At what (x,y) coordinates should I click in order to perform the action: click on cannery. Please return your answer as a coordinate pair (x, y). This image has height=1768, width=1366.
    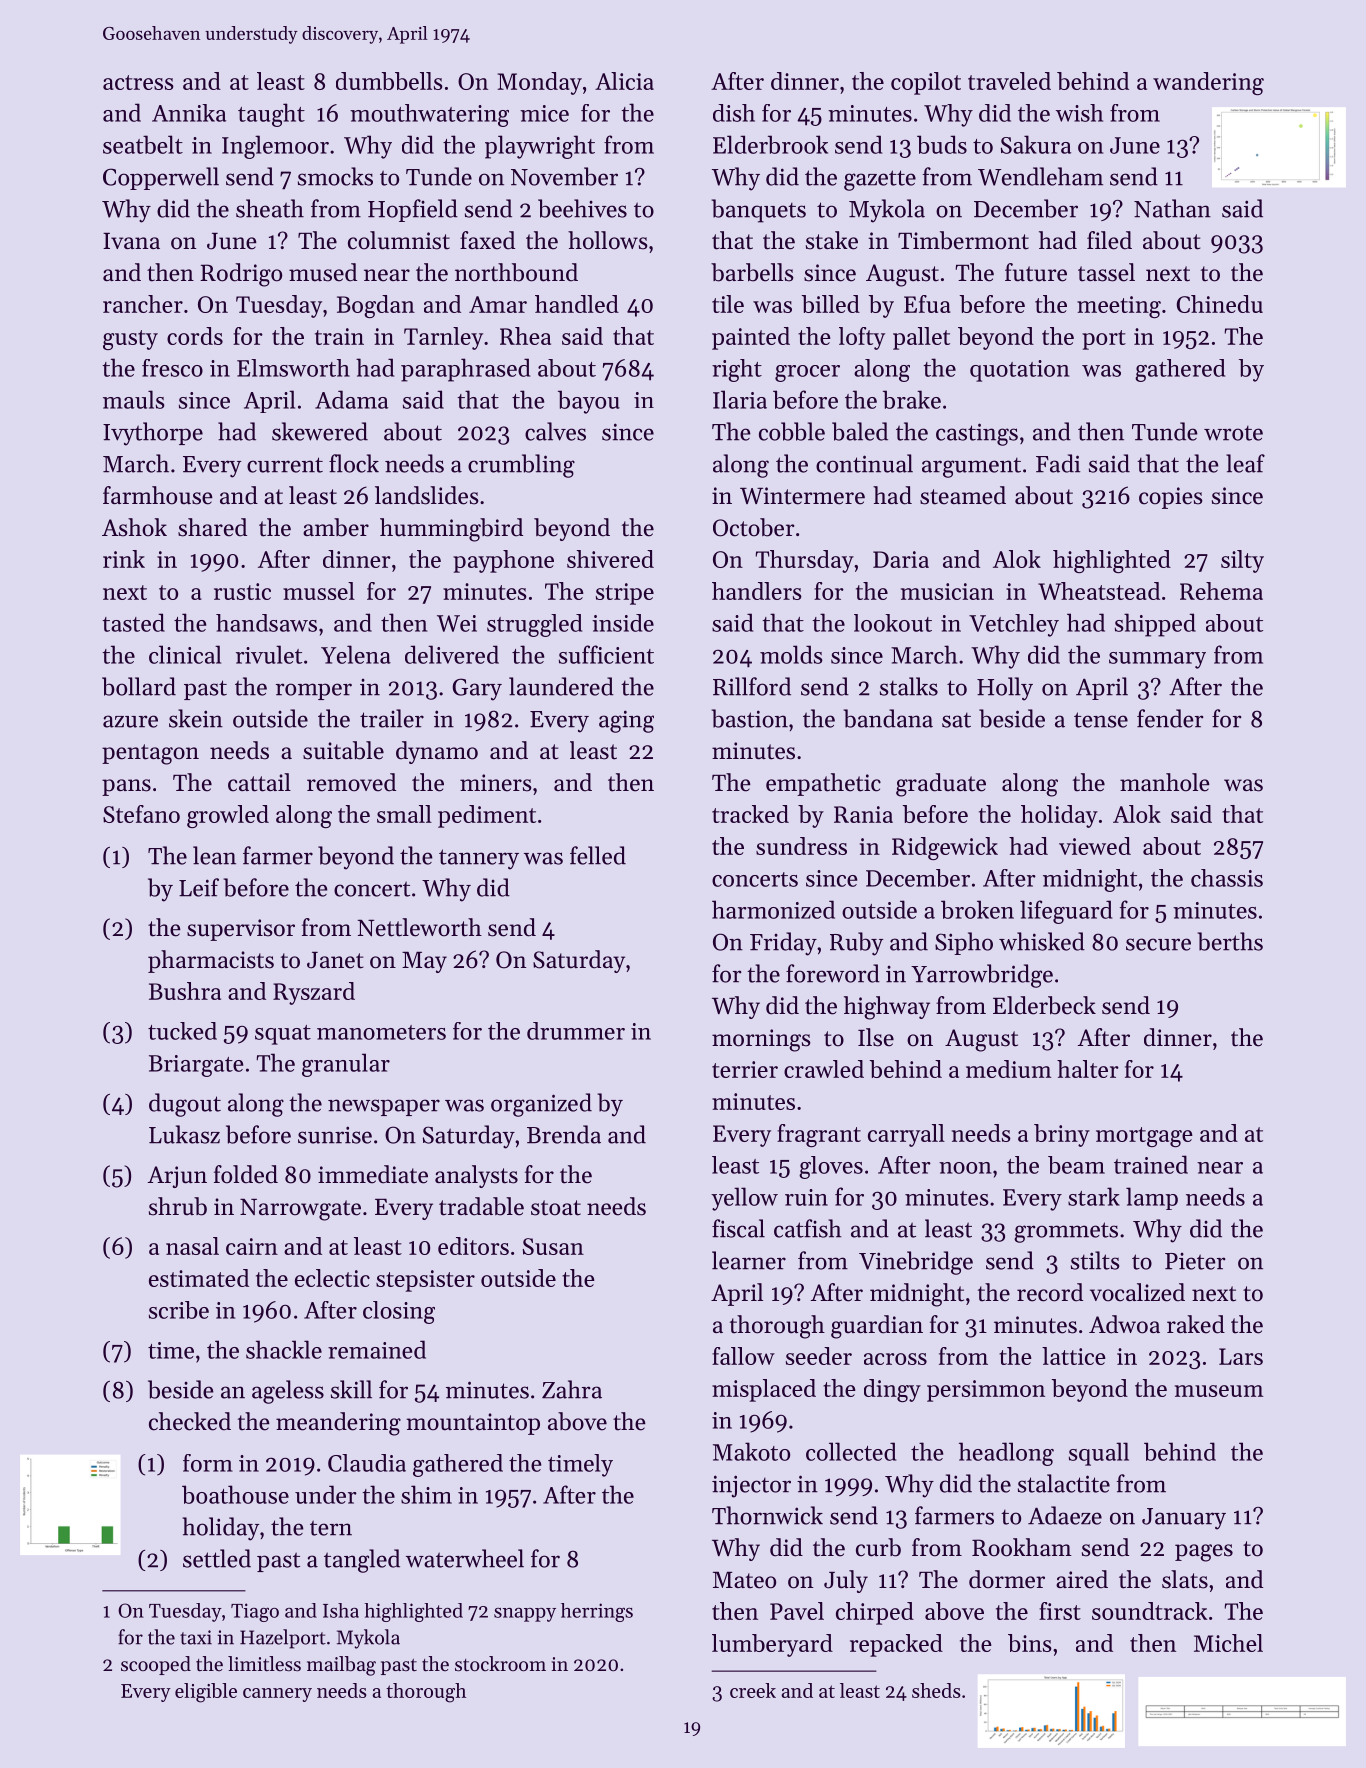
    Looking at the image, I should click on (277, 1695).
